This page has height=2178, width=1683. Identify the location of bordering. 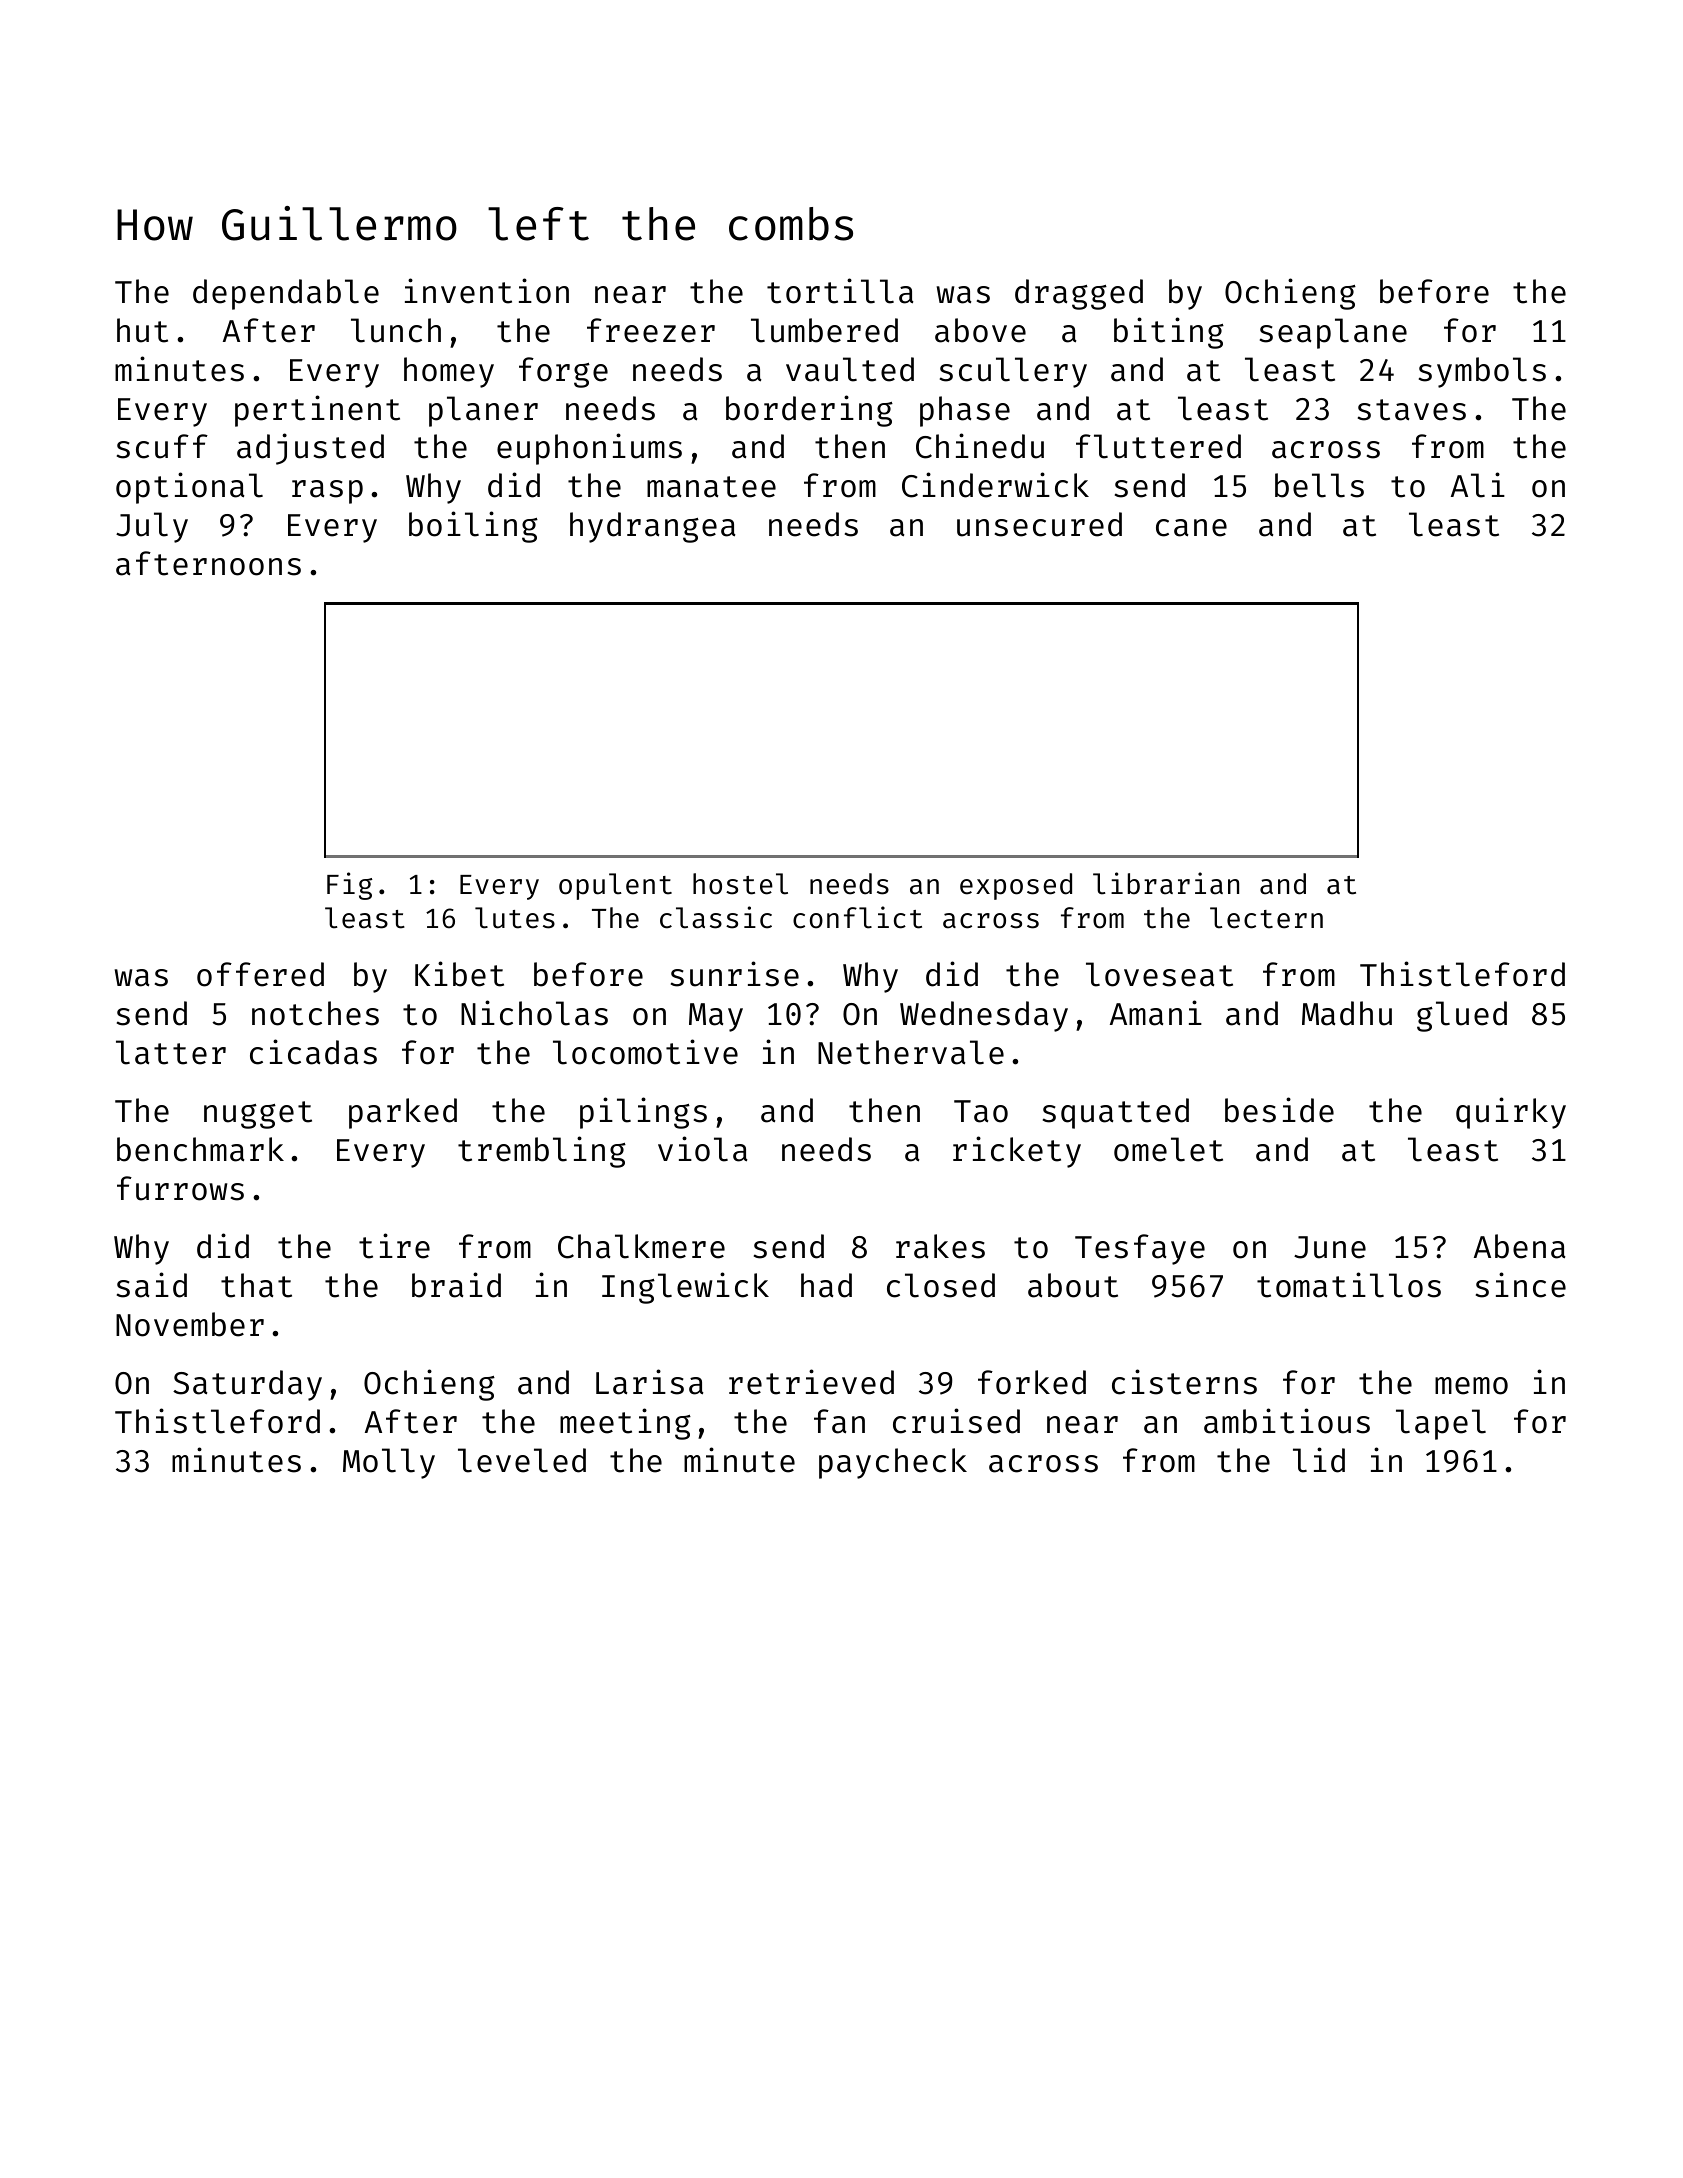
(809, 411).
